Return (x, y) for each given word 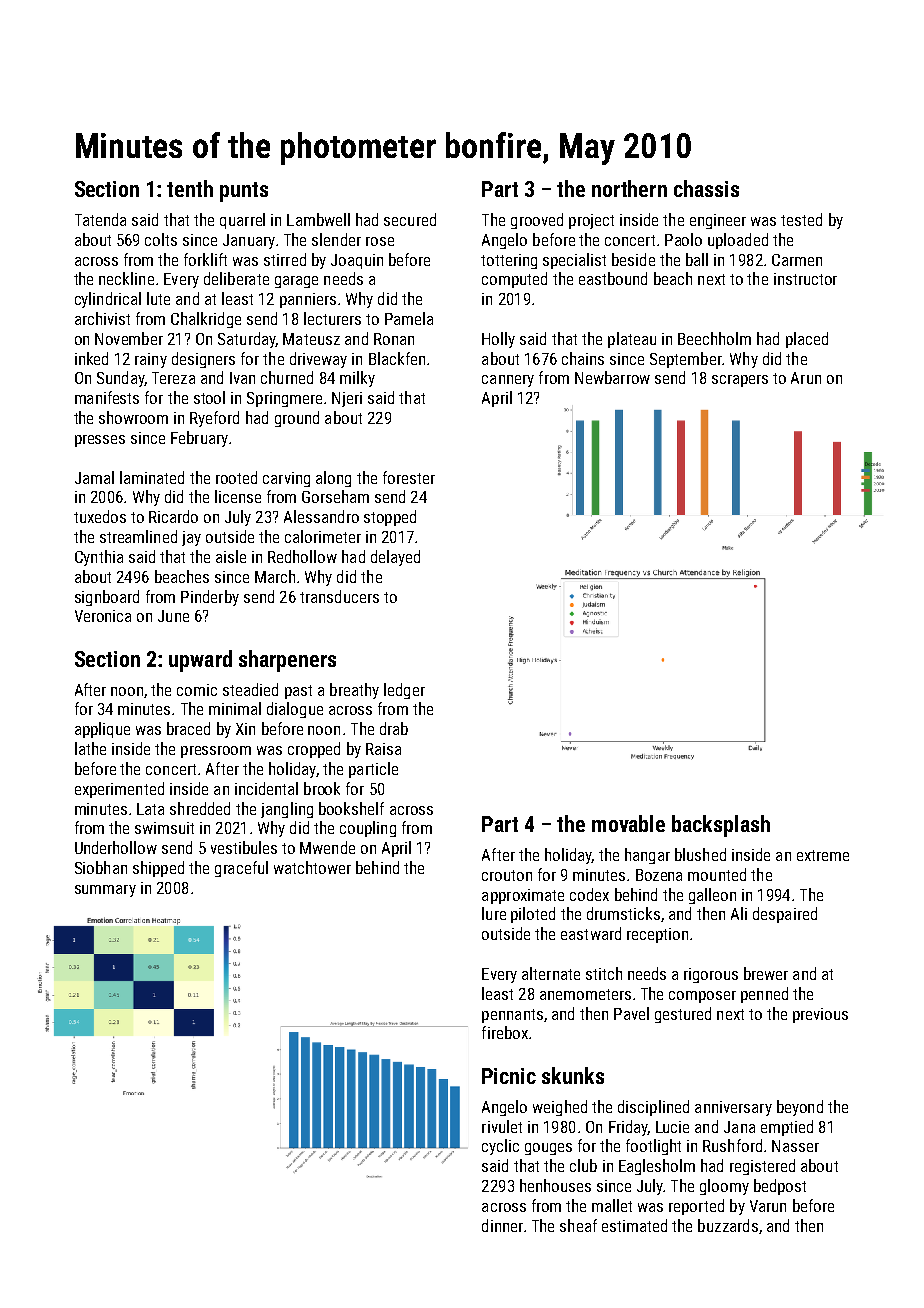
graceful (241, 869)
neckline (126, 278)
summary (105, 891)
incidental (266, 788)
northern (629, 188)
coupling (368, 829)
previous (820, 1015)
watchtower (312, 867)
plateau (632, 340)
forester (409, 477)
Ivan (242, 378)
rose (380, 241)
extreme (823, 855)
